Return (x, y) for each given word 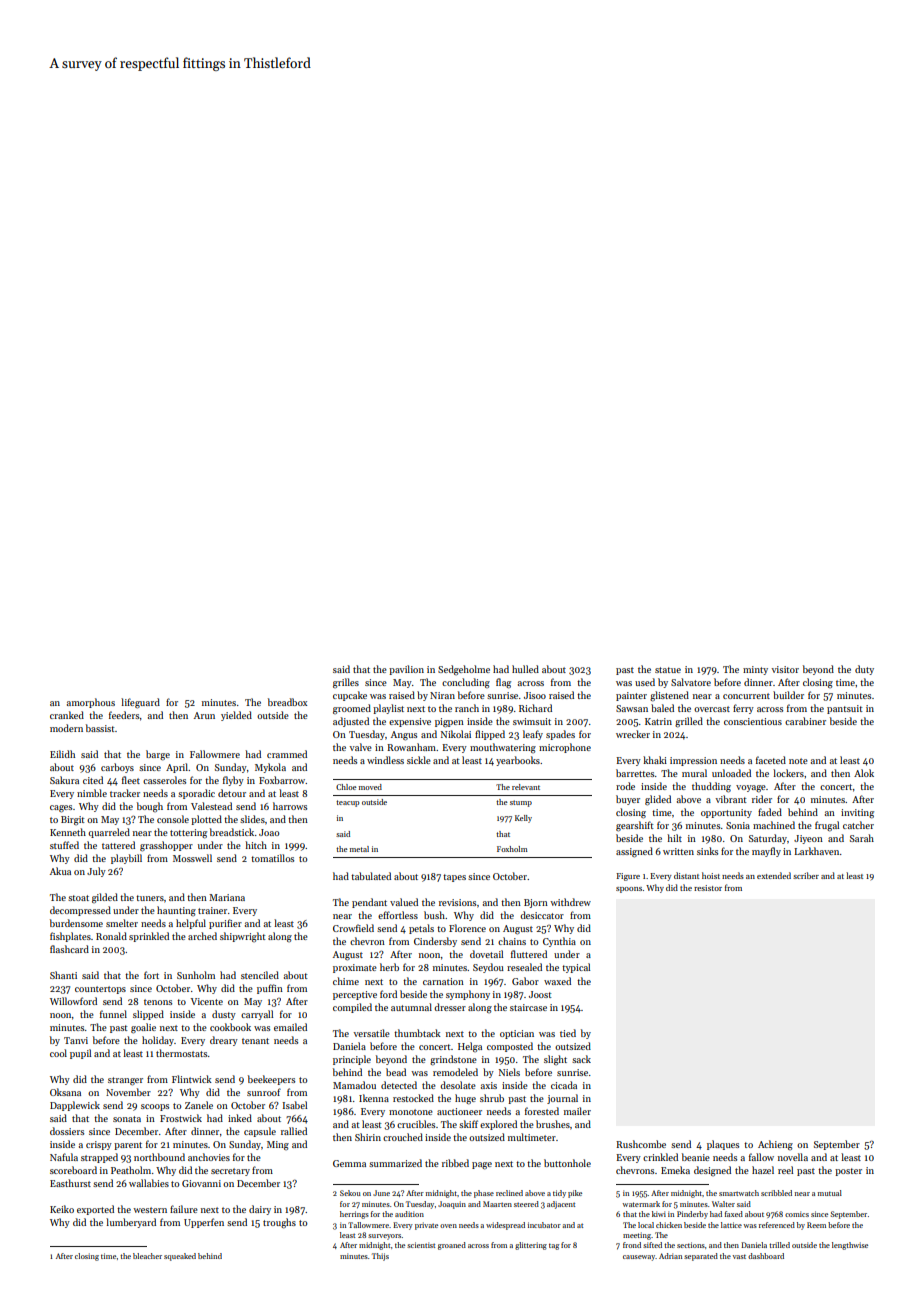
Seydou (488, 968)
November (128, 1092)
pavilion (406, 670)
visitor (785, 669)
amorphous (91, 703)
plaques (723, 1145)
